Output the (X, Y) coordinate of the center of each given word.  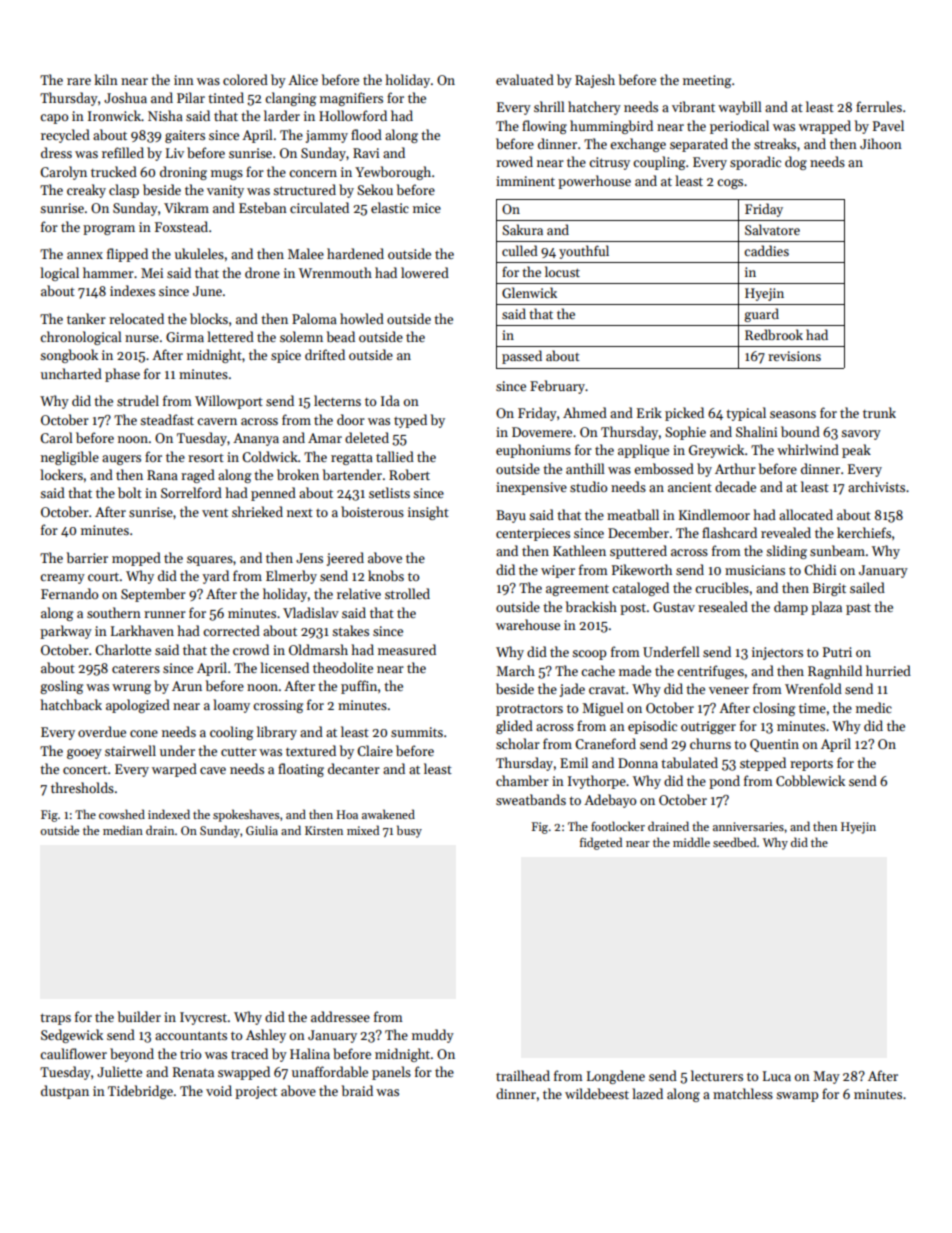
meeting (707, 81)
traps (55, 1019)
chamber (522, 780)
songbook (69, 356)
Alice (303, 79)
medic (874, 707)
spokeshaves (246, 815)
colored (245, 79)
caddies (766, 250)
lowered (425, 272)
